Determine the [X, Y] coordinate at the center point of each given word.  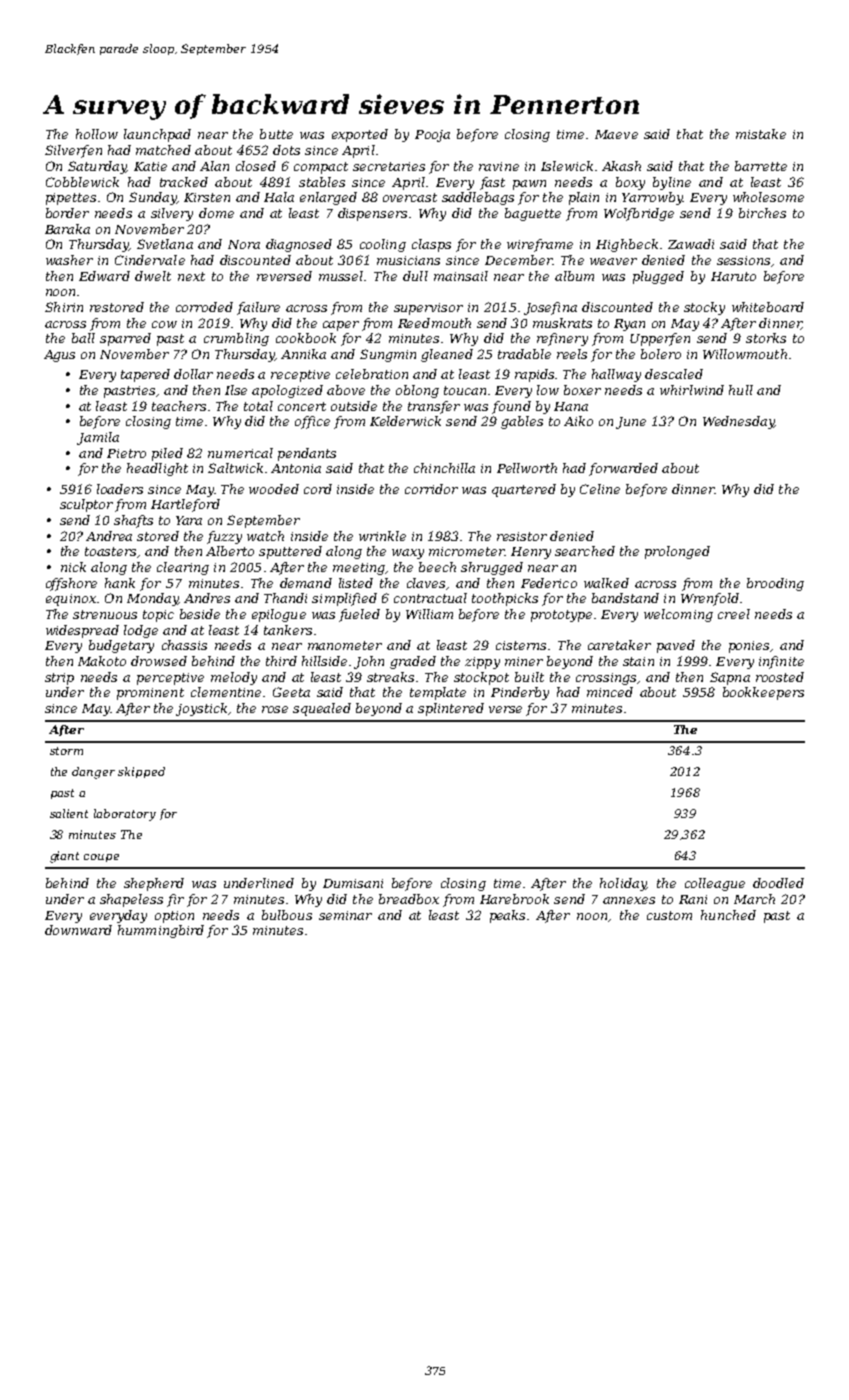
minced [610, 692]
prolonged [677, 552]
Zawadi [691, 244]
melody [234, 678]
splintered [451, 709]
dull [415, 276]
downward [78, 930]
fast [492, 183]
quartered [524, 490]
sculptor [86, 505]
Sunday [153, 198]
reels [572, 354]
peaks [507, 916]
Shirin [64, 307]
